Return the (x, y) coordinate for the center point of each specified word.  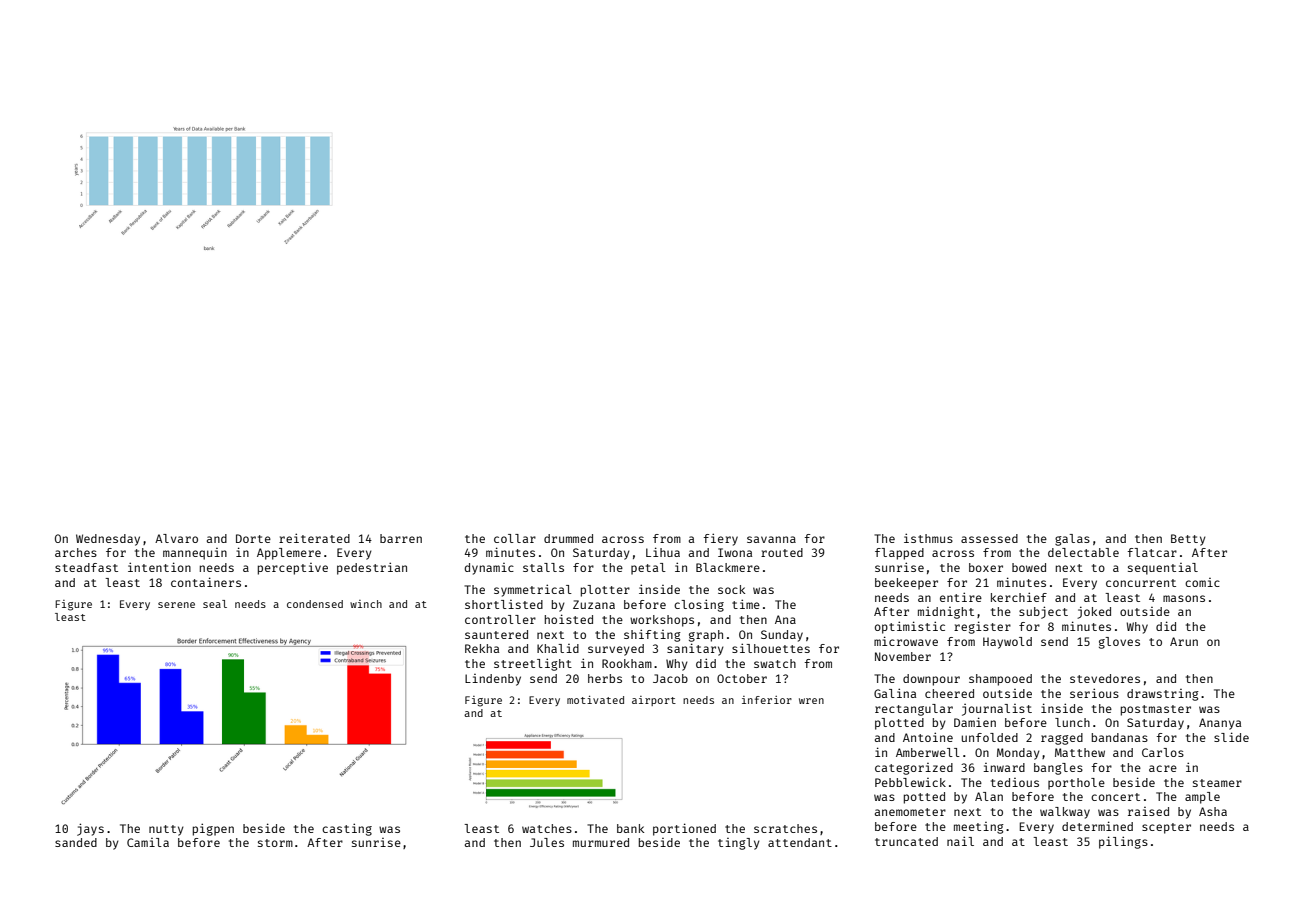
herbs (605, 678)
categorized (914, 769)
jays (90, 829)
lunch (1072, 722)
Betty (1188, 540)
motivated (595, 699)
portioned (684, 829)
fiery (720, 539)
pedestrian (372, 568)
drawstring (1163, 695)
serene (176, 605)
